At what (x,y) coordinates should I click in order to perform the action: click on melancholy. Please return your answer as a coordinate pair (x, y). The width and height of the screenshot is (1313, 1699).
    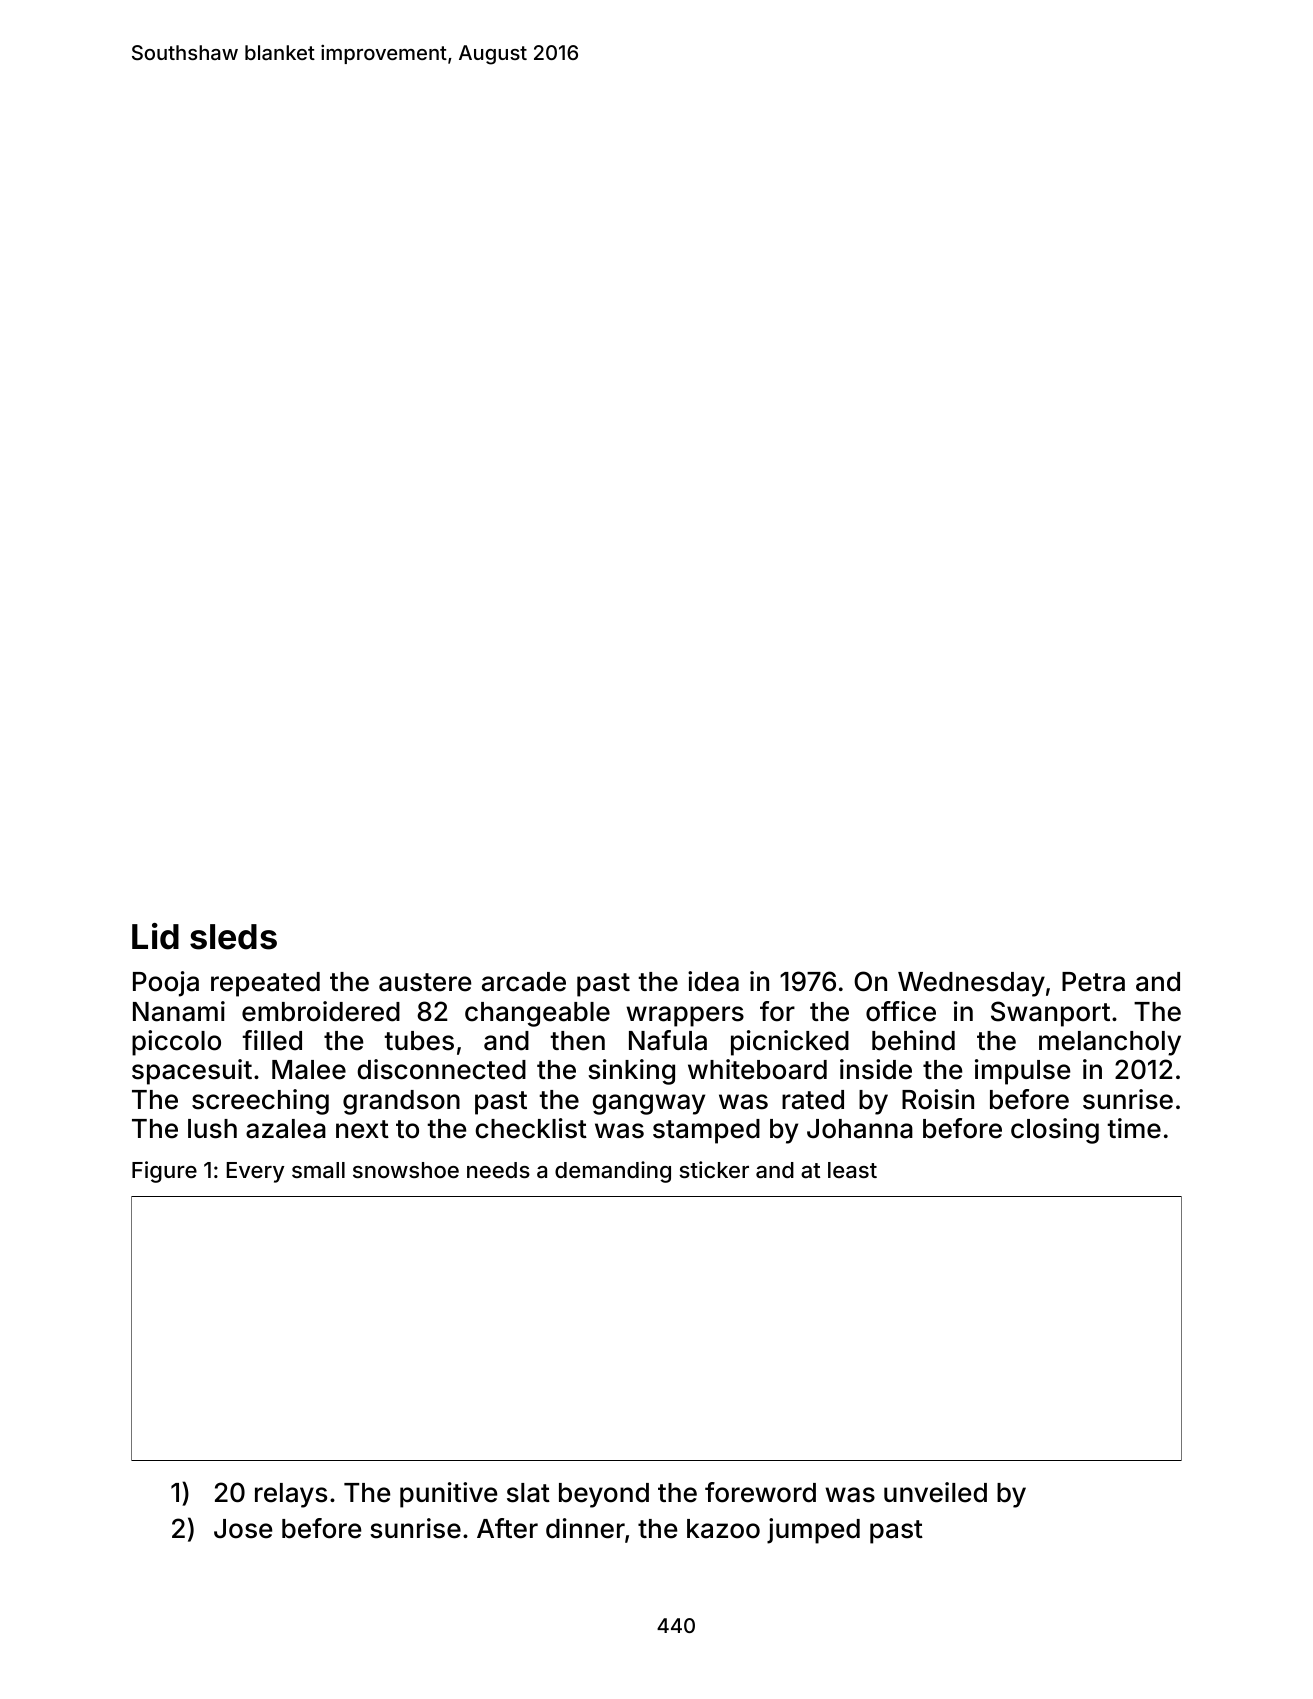
    Looking at the image, I should click on (1110, 1043).
